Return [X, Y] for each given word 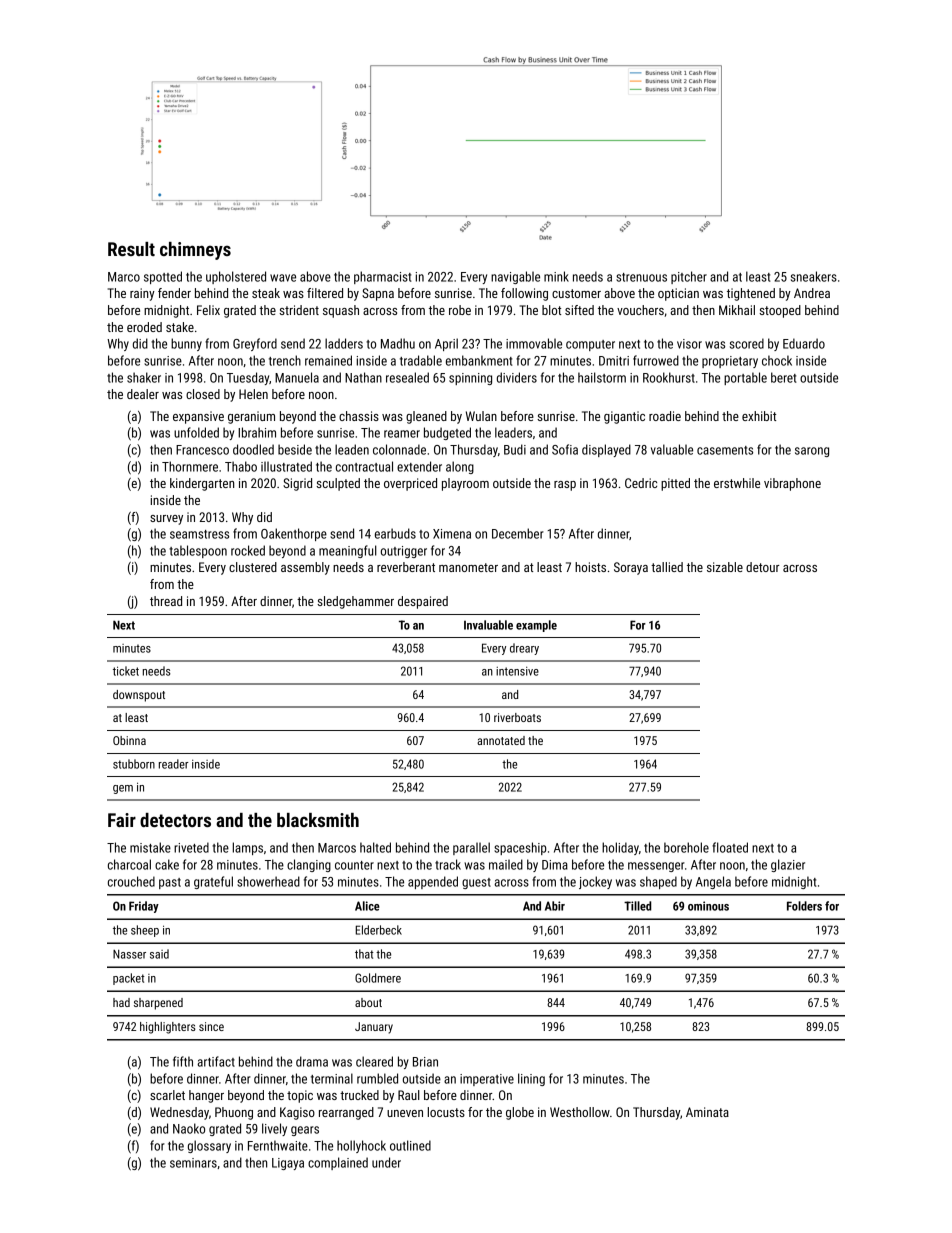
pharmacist [383, 277]
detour [763, 567]
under [386, 1162]
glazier [788, 865]
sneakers [814, 276]
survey [166, 520]
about [368, 1002]
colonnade [399, 449]
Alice [367, 906]
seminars [193, 1163]
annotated [501, 740]
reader [174, 764]
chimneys [195, 251]
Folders [804, 906]
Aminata [707, 1112]
